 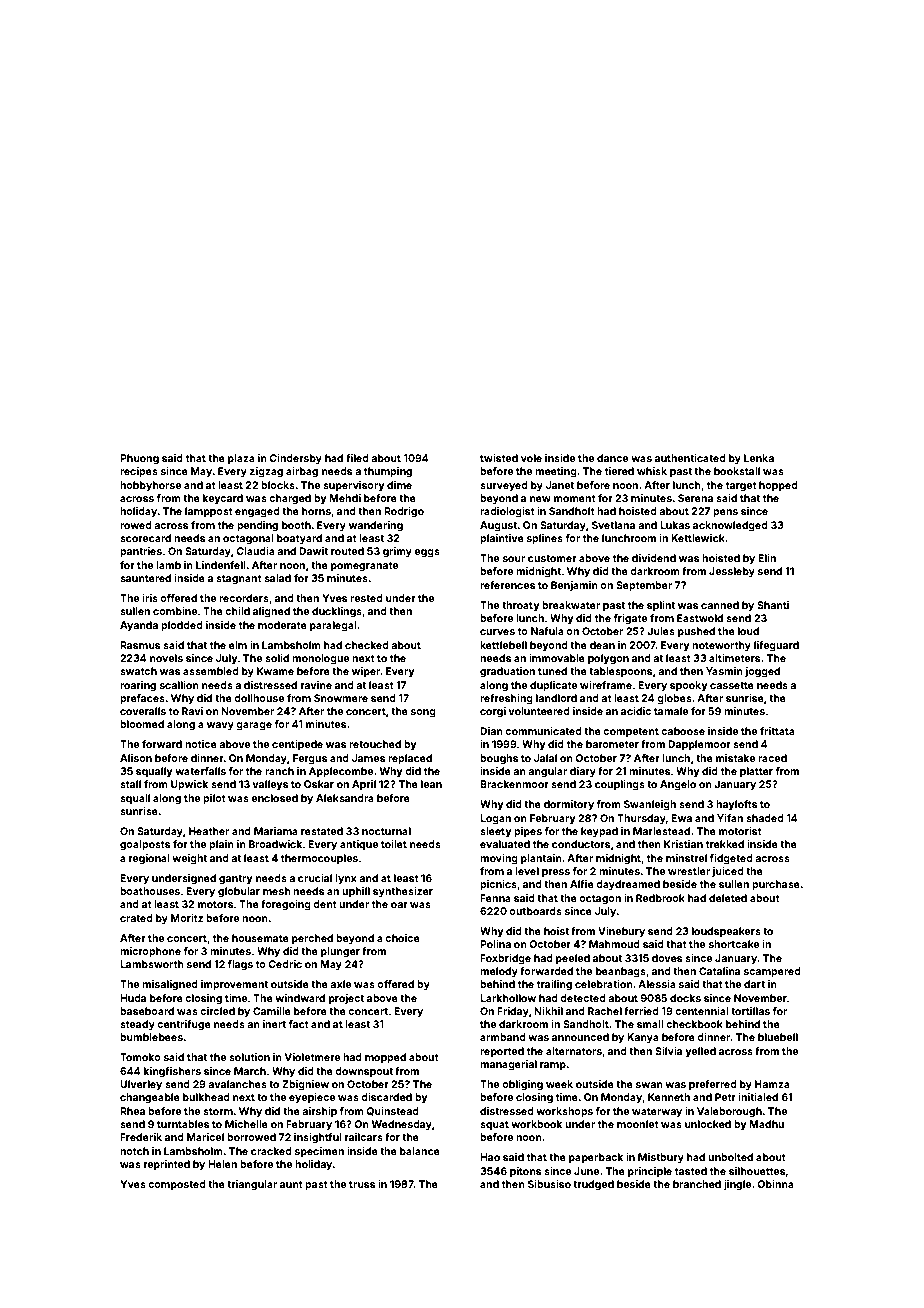 I want to click on Rhea, so click(x=132, y=1111).
